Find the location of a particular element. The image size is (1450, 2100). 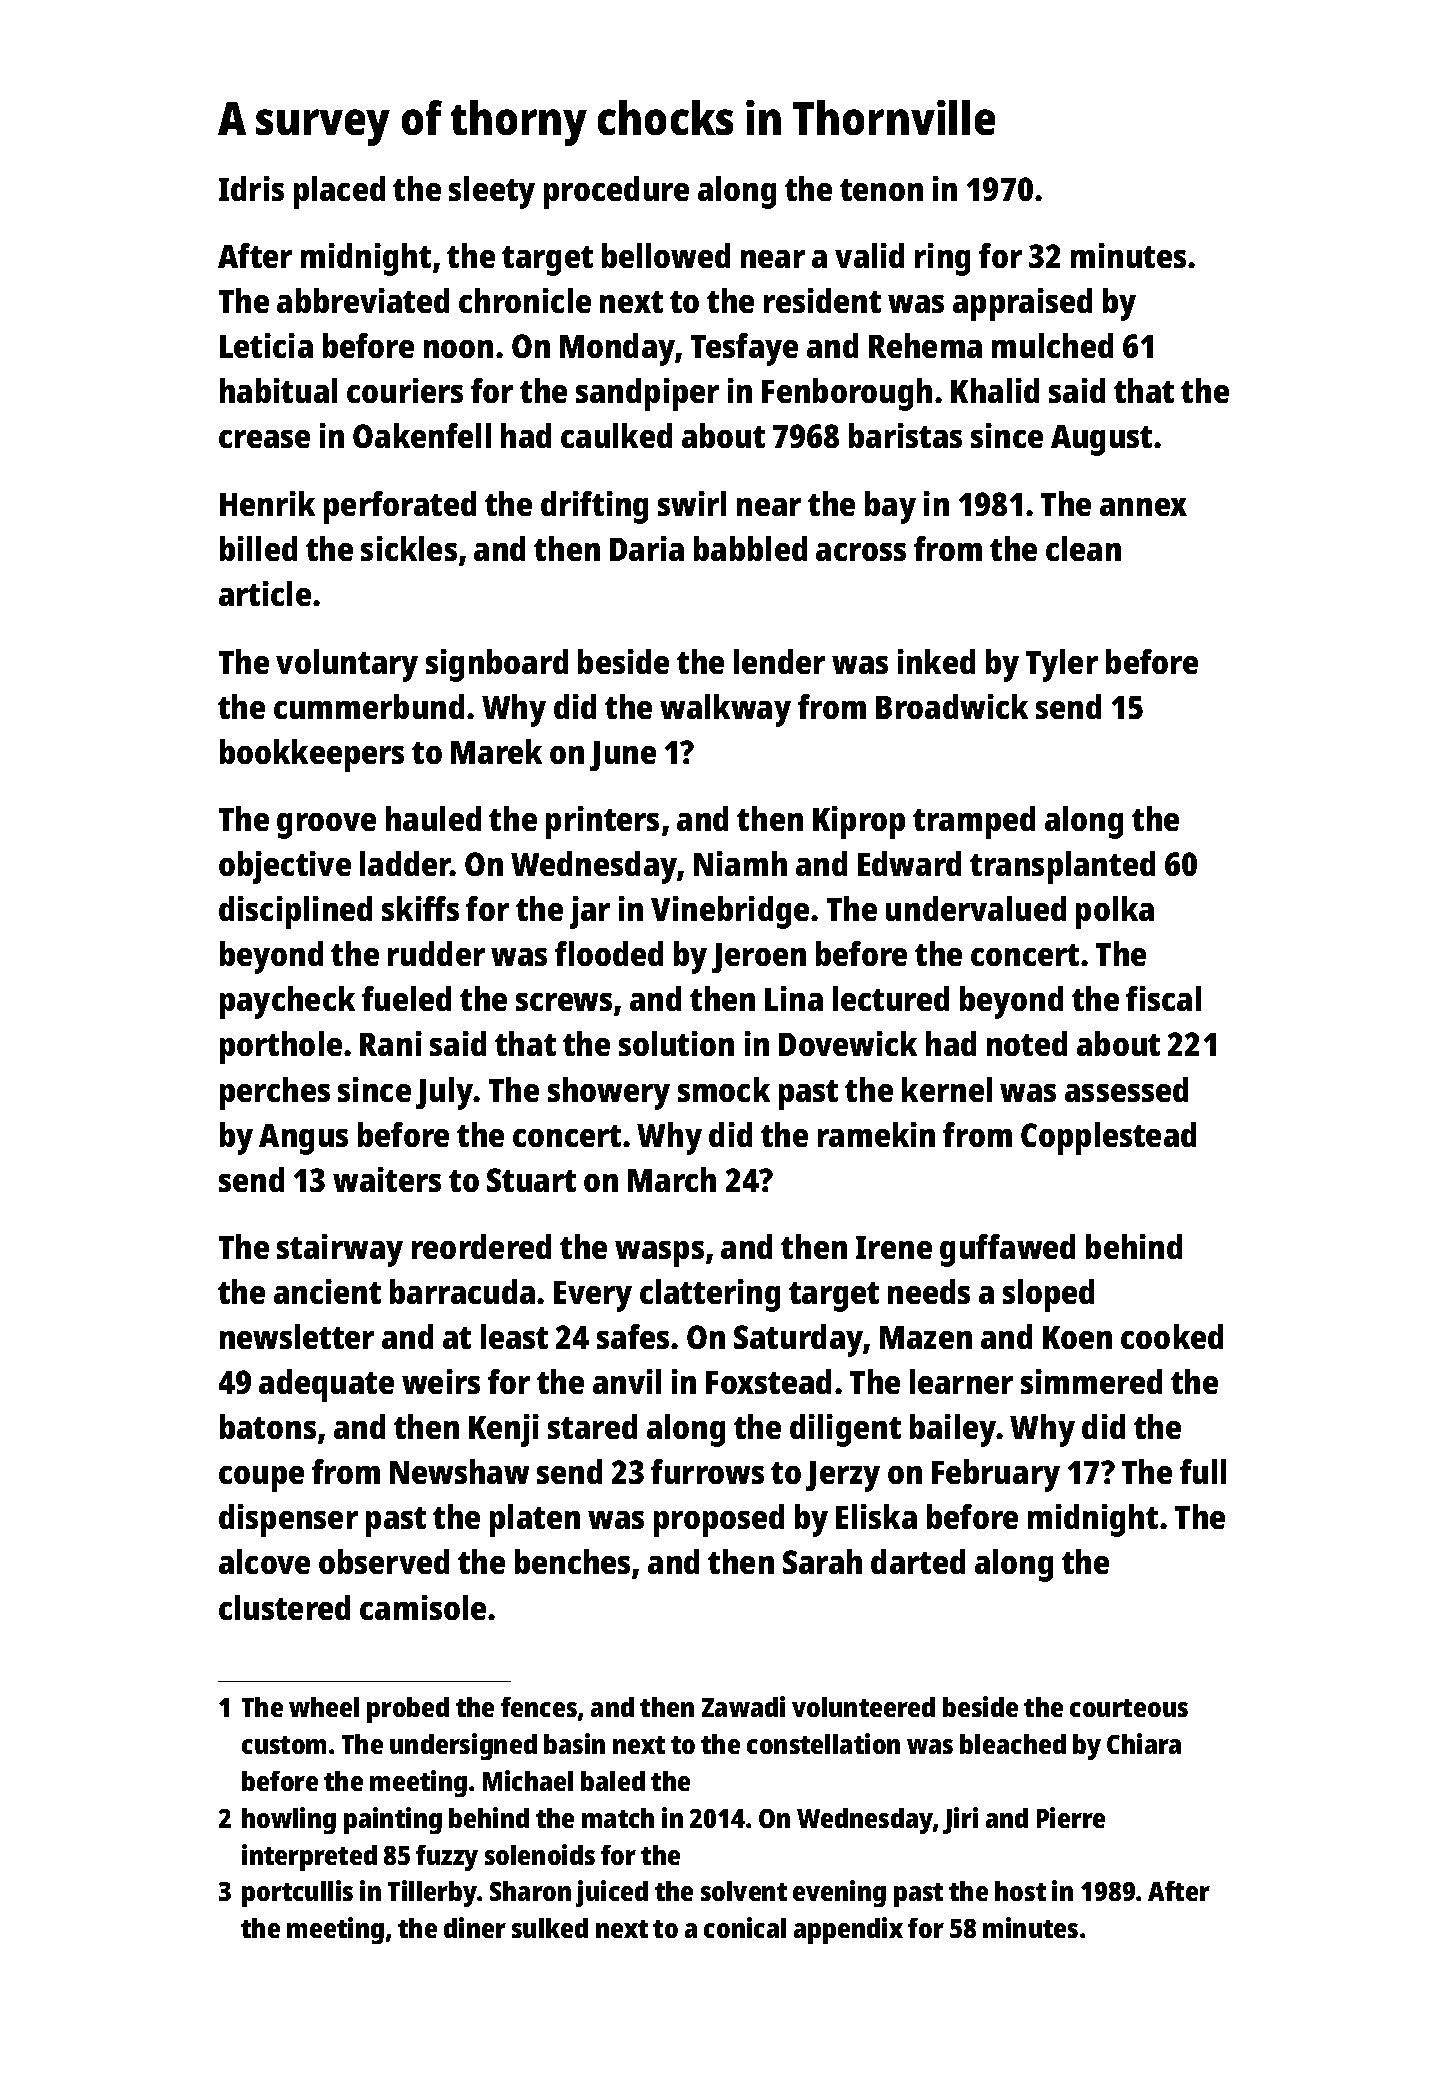

proposed is located at coordinates (719, 1520).
